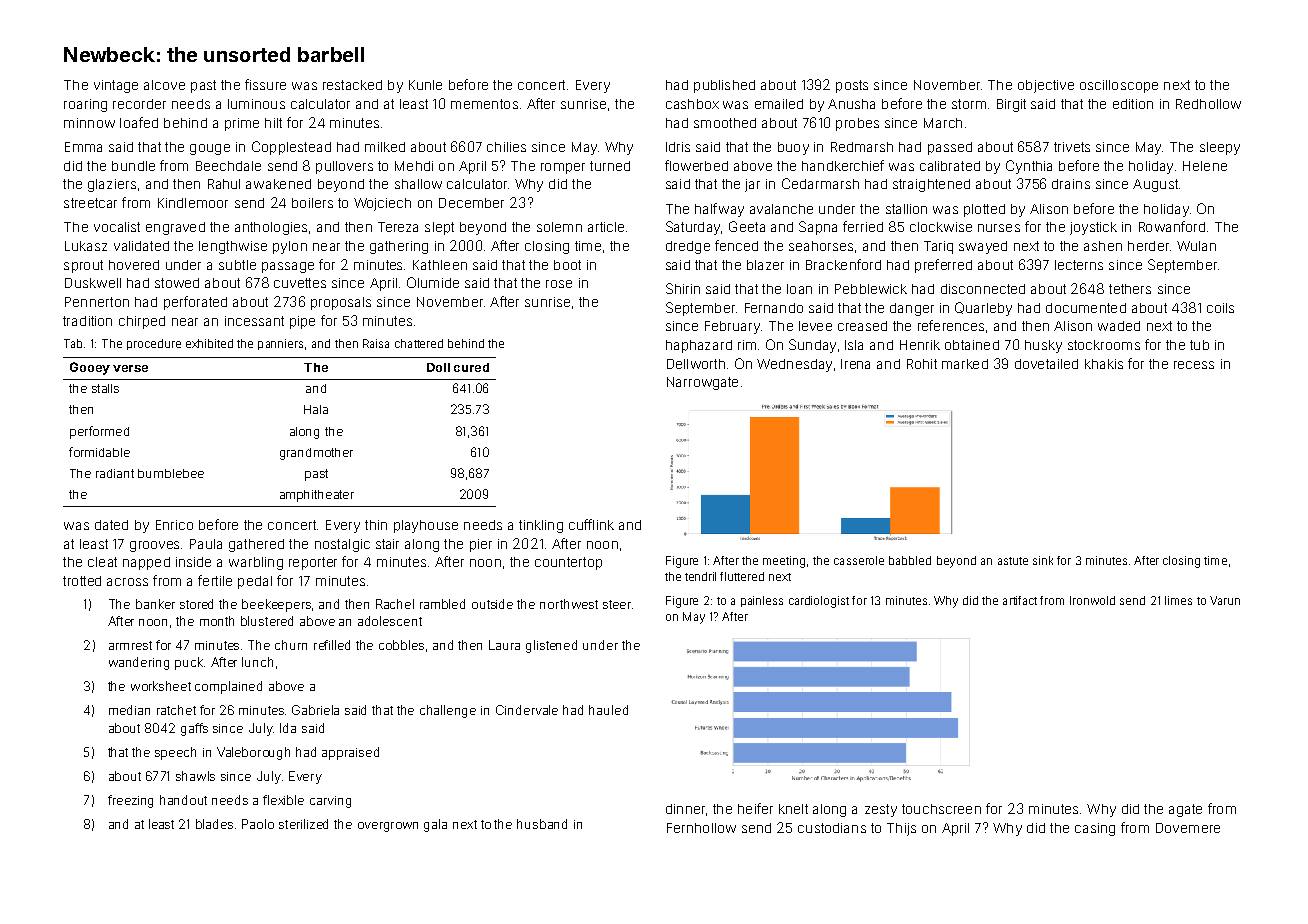 Image resolution: width=1308 pixels, height=924 pixels. I want to click on Kunle, so click(425, 85).
